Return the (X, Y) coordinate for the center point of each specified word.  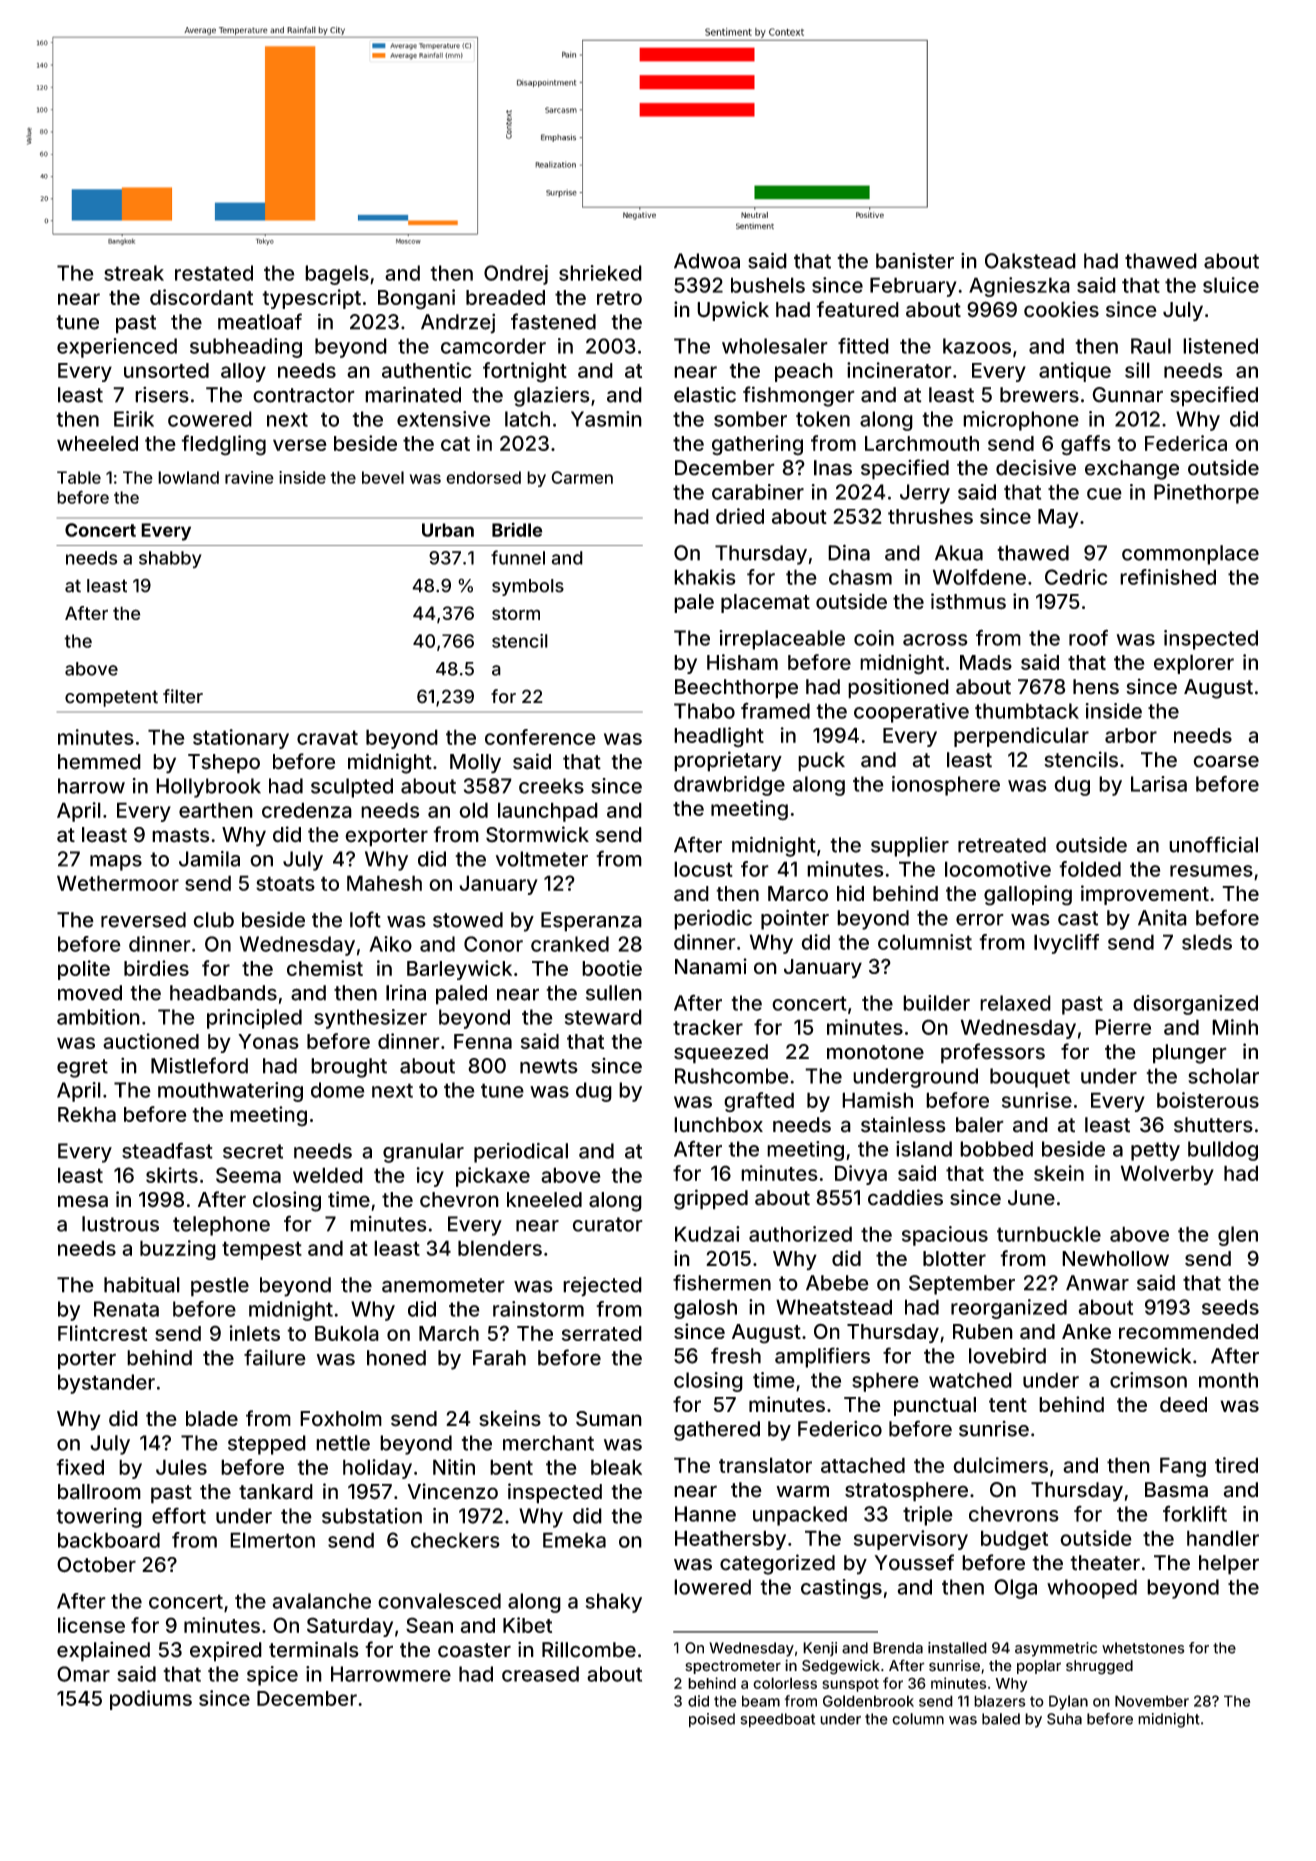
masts (180, 835)
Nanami (711, 966)
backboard (109, 1540)
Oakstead (1030, 261)
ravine (249, 477)
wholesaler (775, 346)
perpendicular (1021, 737)
